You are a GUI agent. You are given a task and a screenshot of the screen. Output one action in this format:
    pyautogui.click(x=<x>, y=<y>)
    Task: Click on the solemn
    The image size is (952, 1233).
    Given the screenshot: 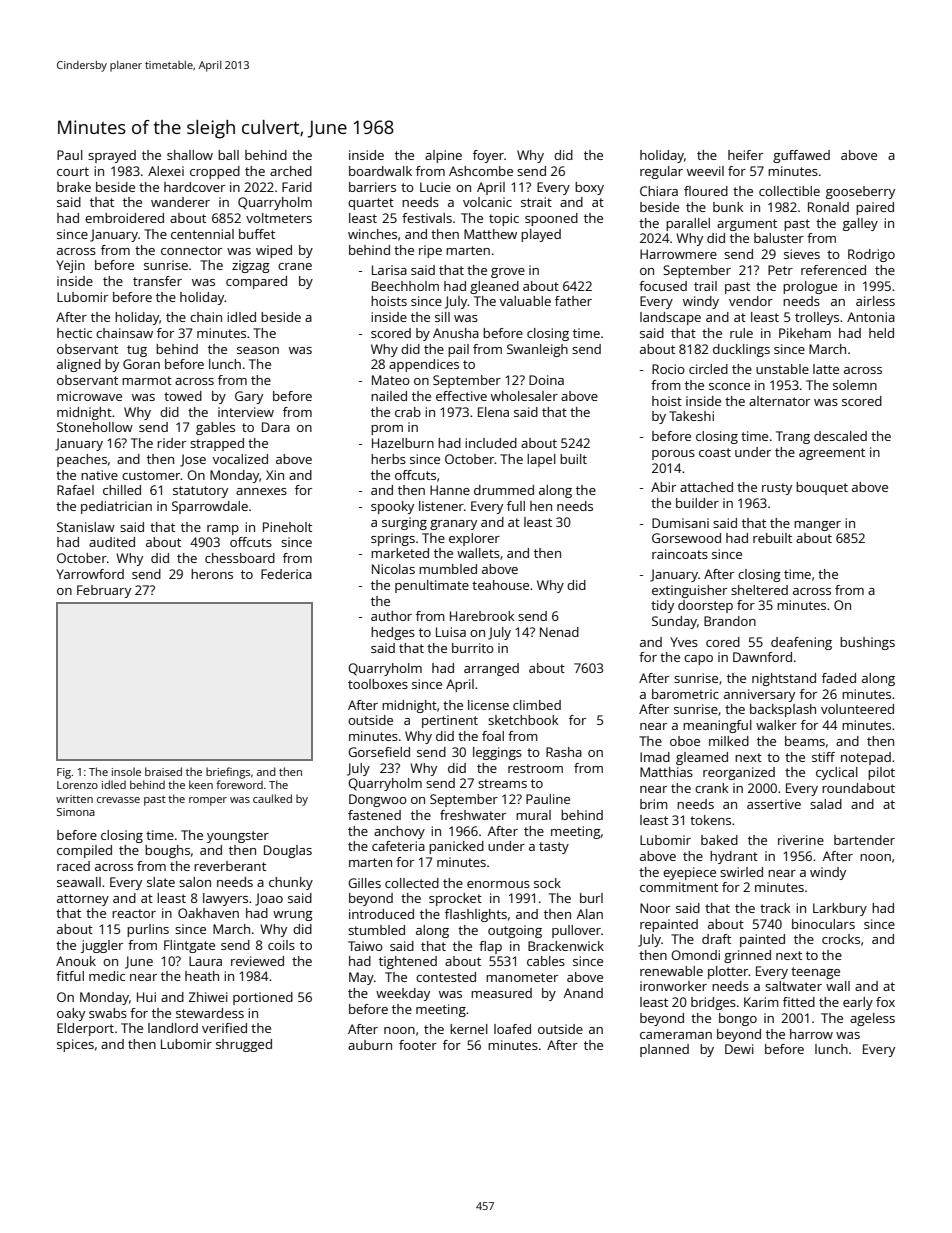 What is the action you would take?
    pyautogui.click(x=855, y=385)
